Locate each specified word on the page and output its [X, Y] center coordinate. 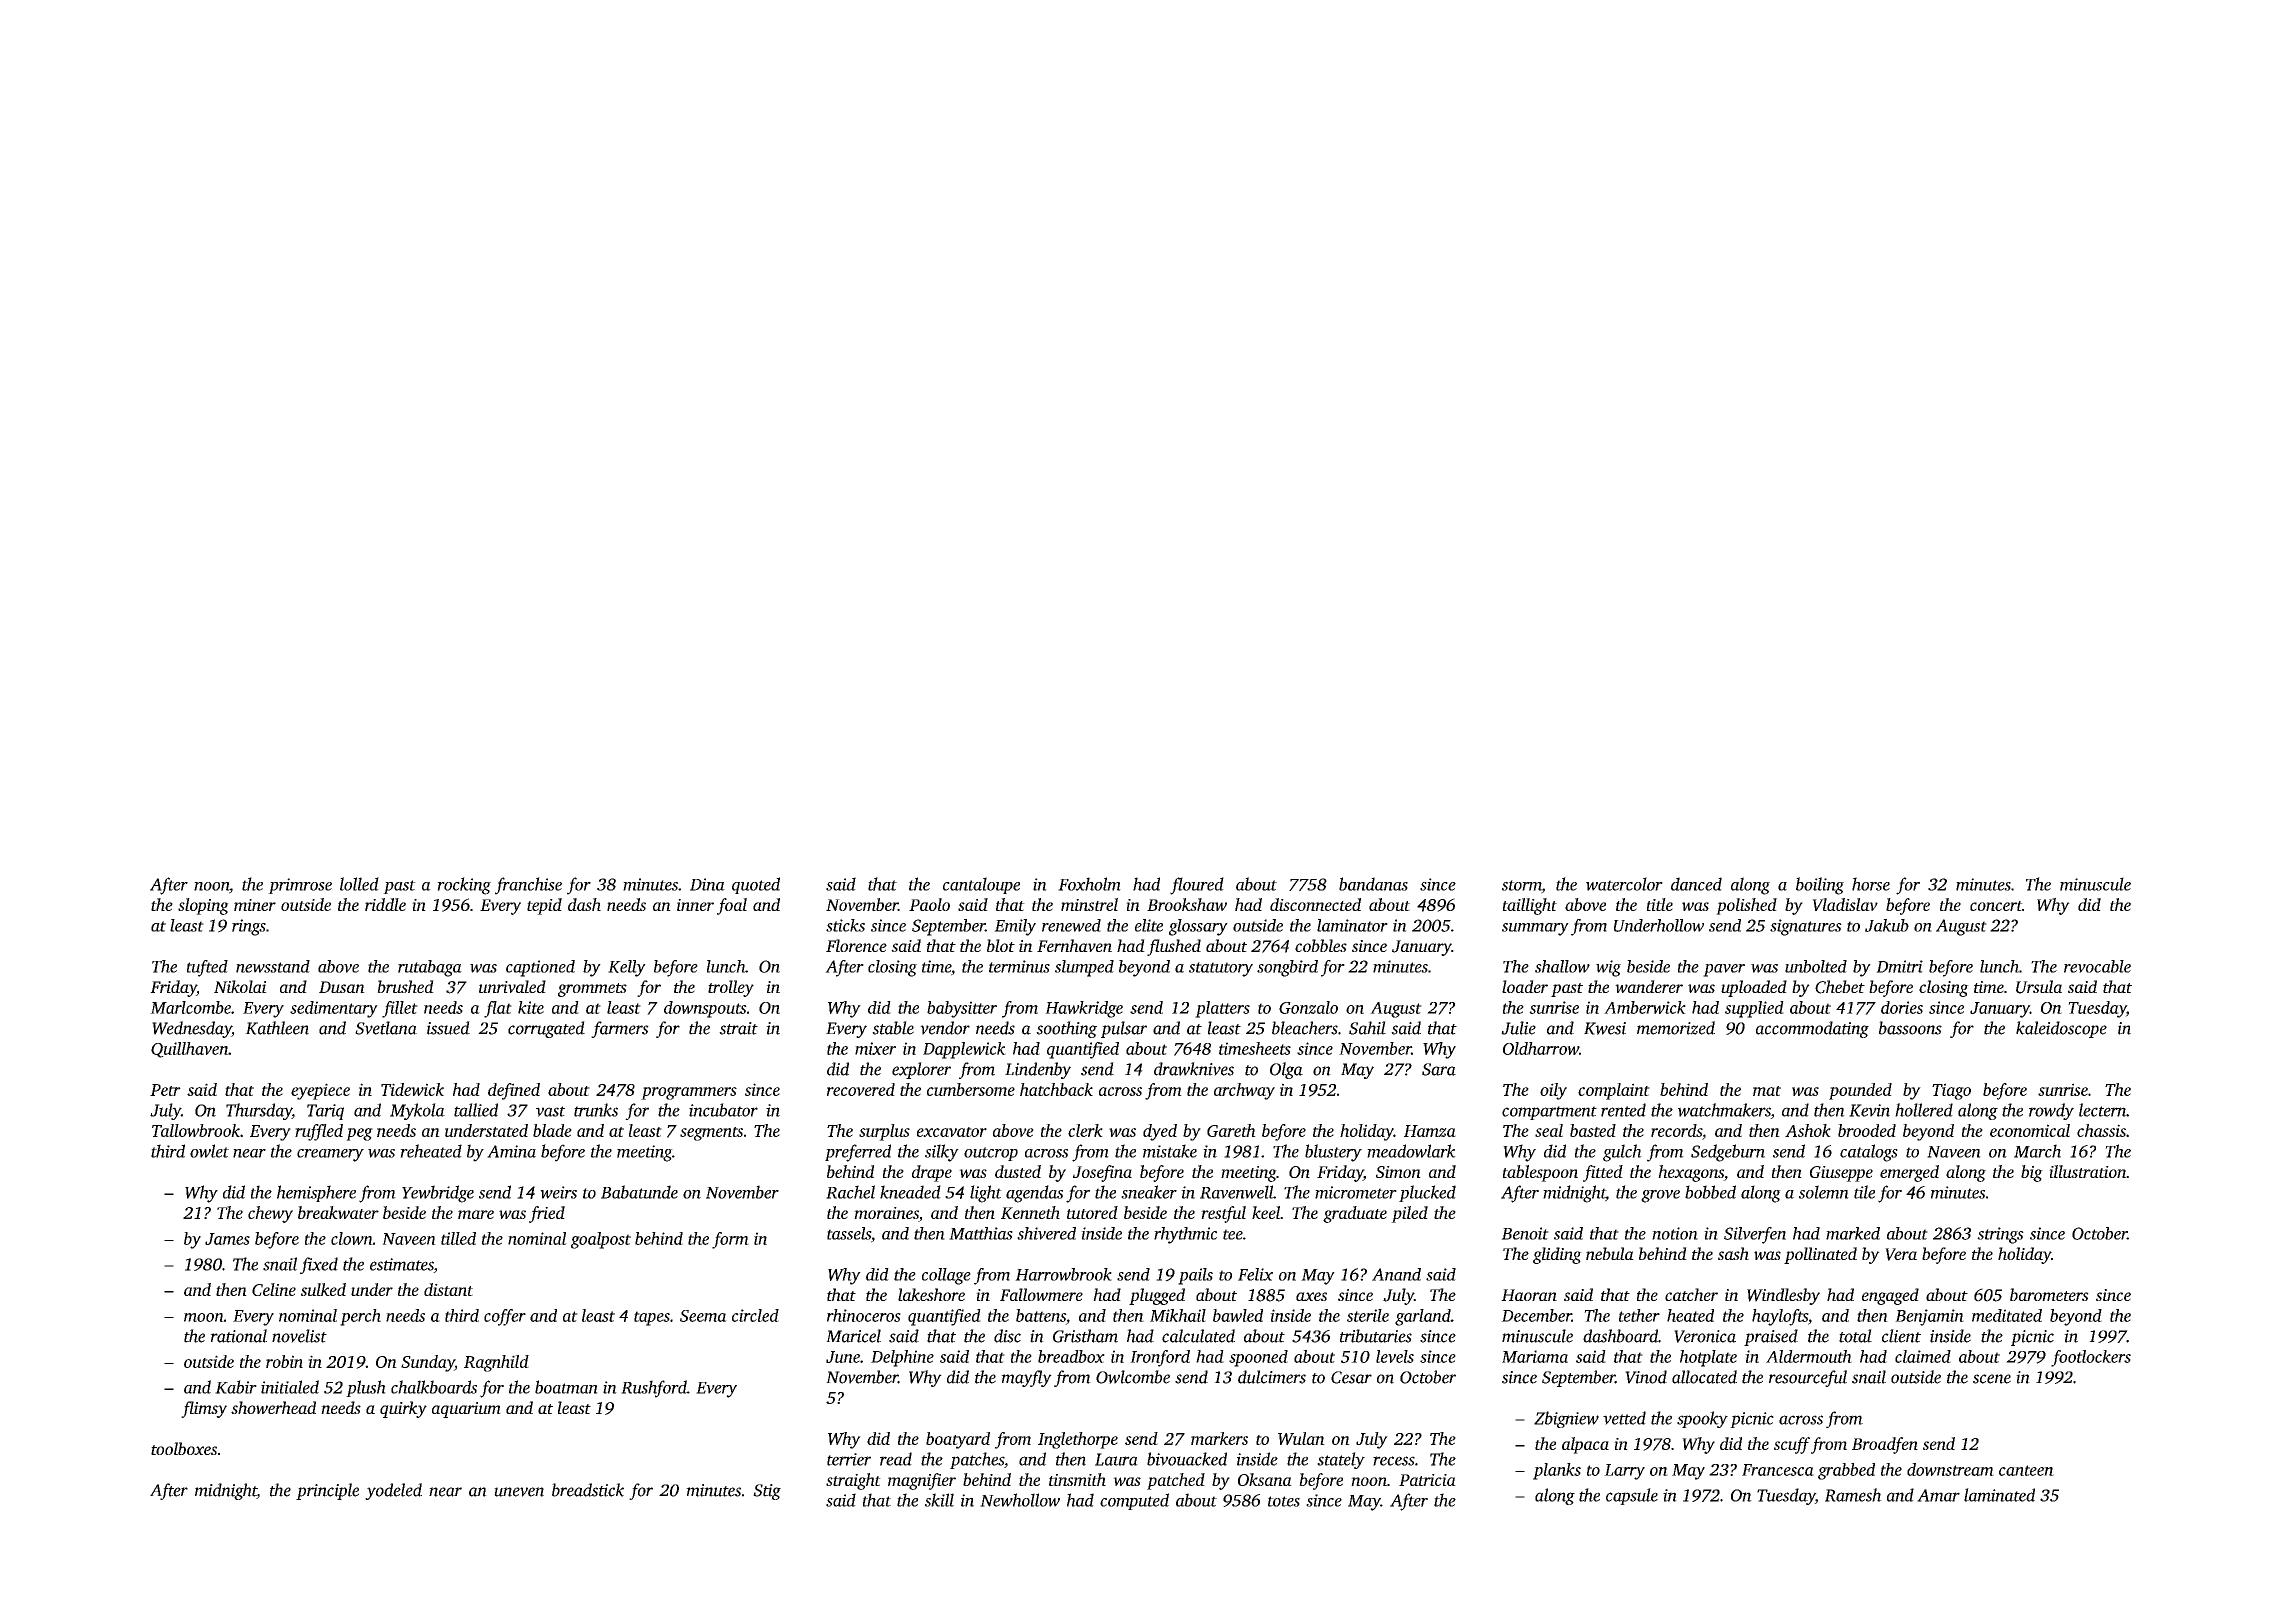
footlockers [2091, 1358]
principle [327, 1491]
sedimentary [334, 1009]
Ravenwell [1236, 1192]
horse [1871, 884]
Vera [1901, 1254]
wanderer [1649, 986]
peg [359, 1134]
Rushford [654, 1389]
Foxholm [1089, 884]
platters [1222, 1009]
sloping [203, 906]
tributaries [1376, 1336]
